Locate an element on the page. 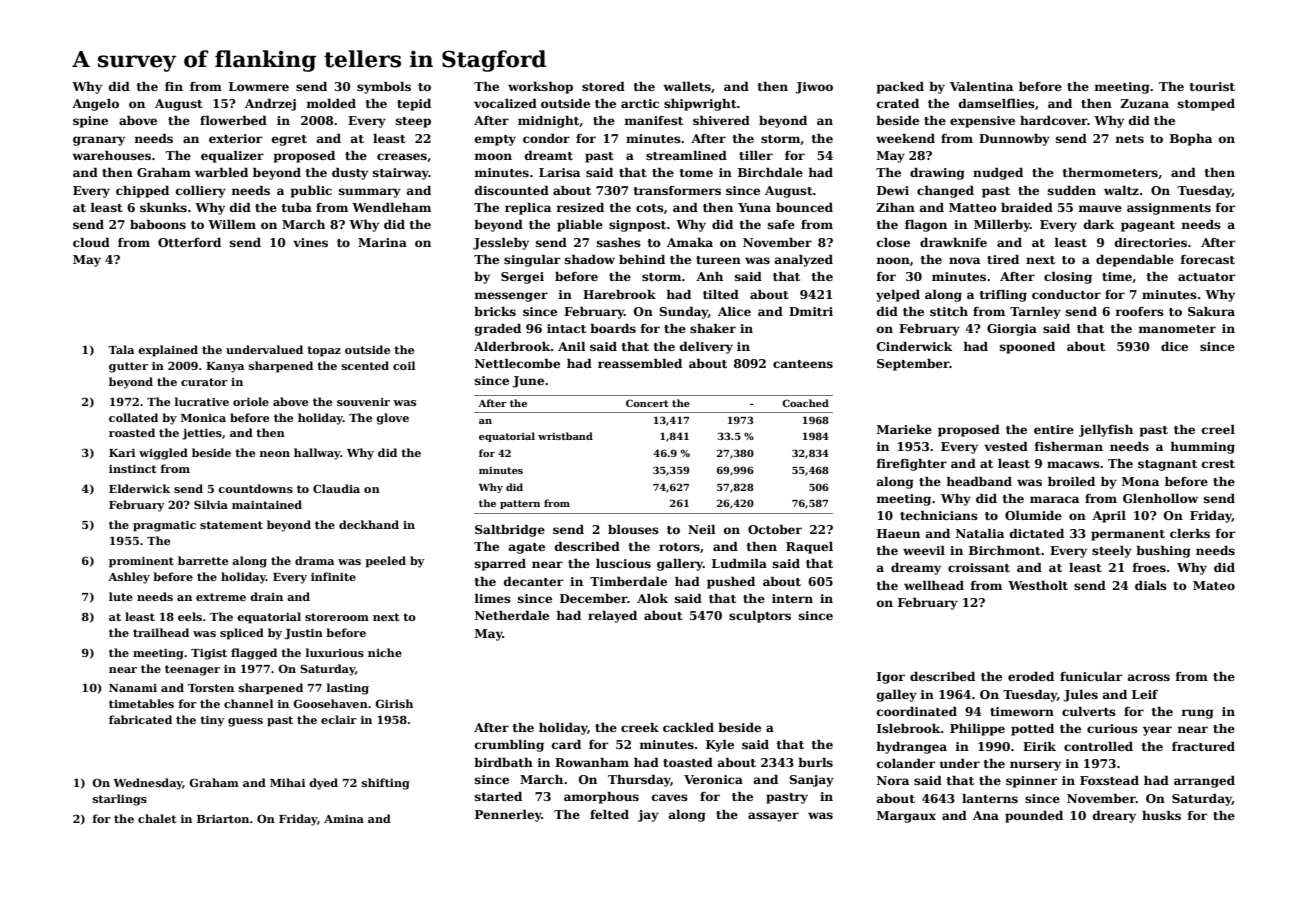  sudden is located at coordinates (1072, 190).
